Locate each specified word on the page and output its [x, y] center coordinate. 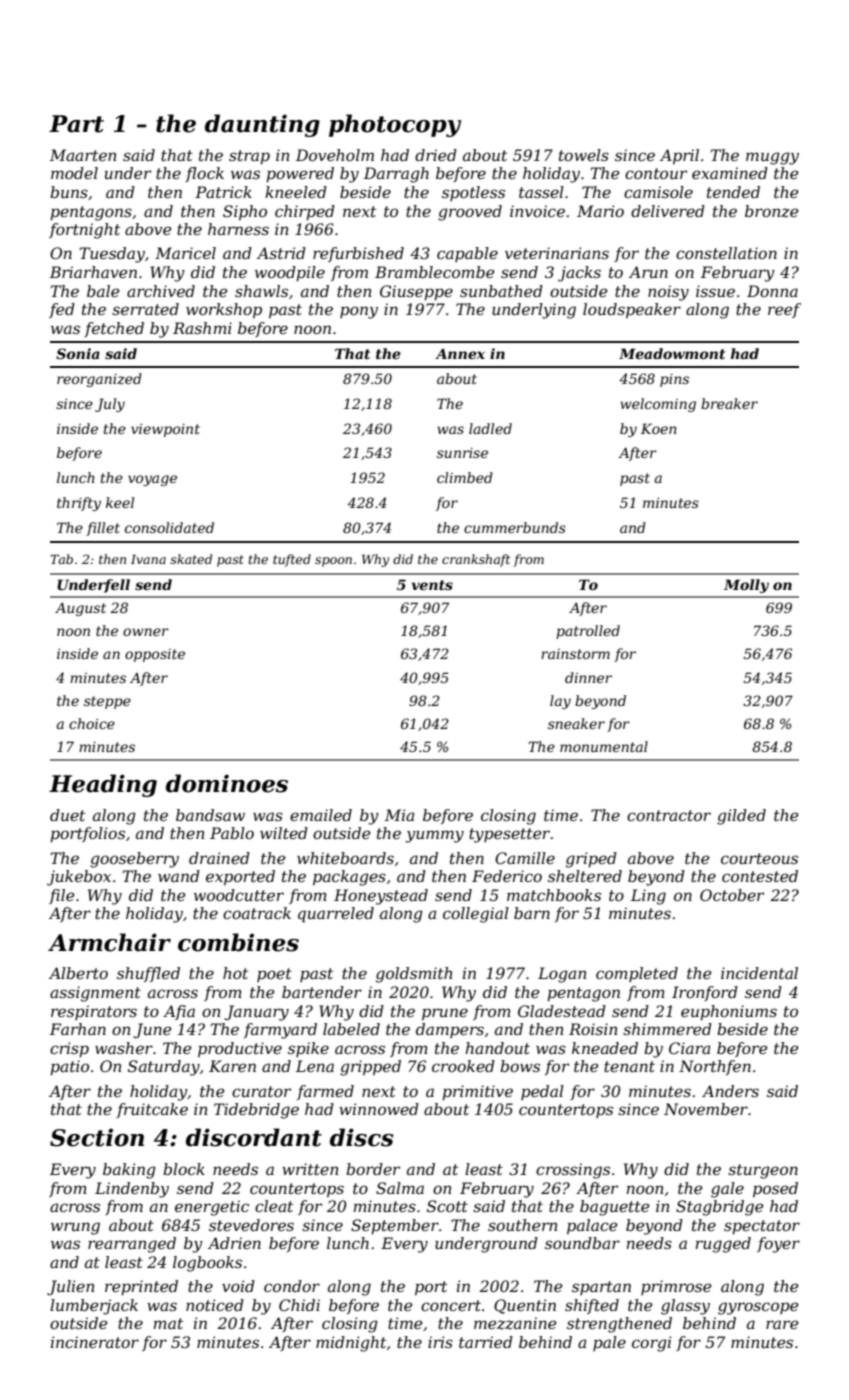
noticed [215, 1305]
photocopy [395, 125]
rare [782, 1324]
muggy [772, 158]
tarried [486, 1342]
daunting [262, 125]
